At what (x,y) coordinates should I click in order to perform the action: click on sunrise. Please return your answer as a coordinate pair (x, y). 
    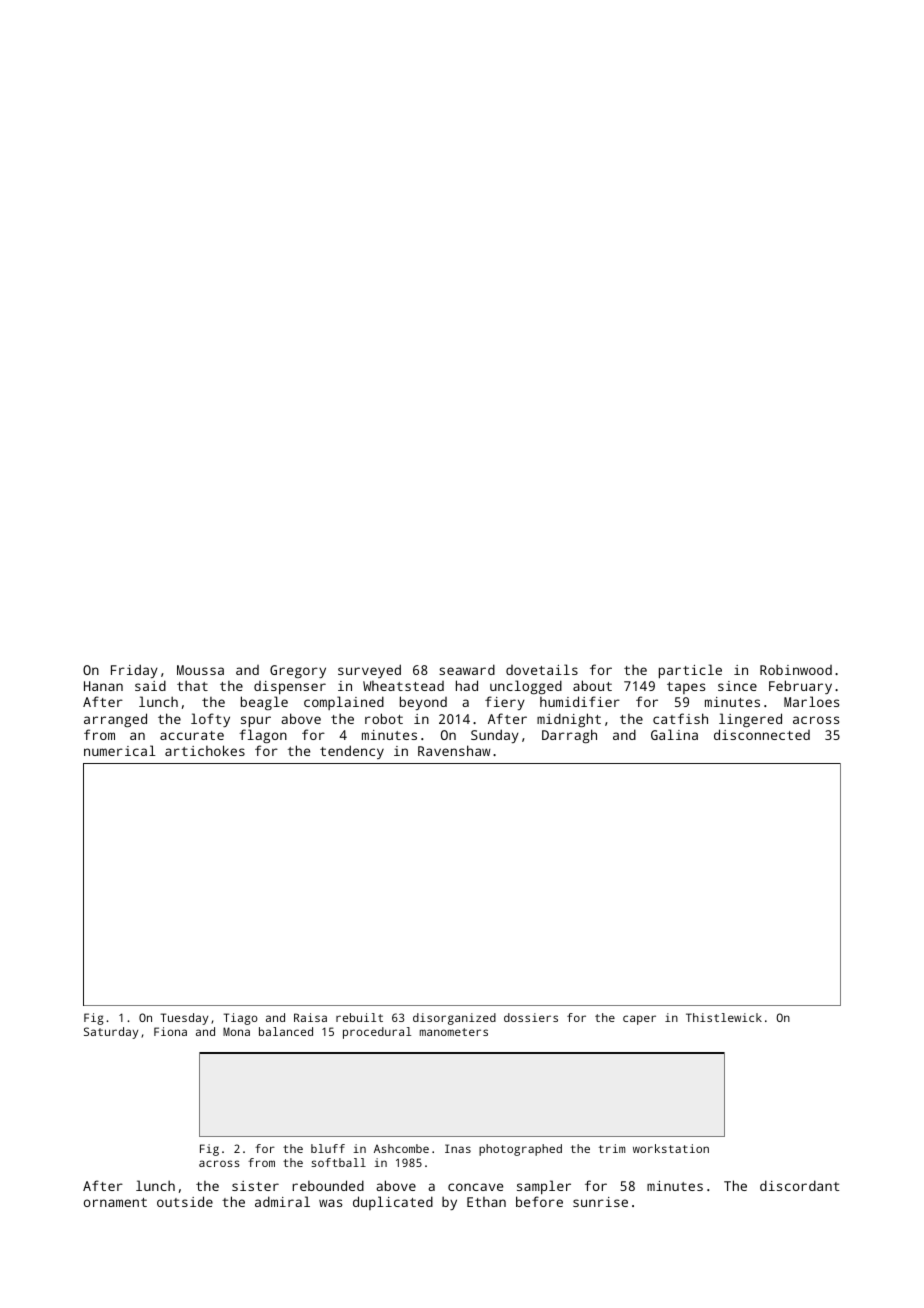
    Looking at the image, I should click on (600, 1202).
